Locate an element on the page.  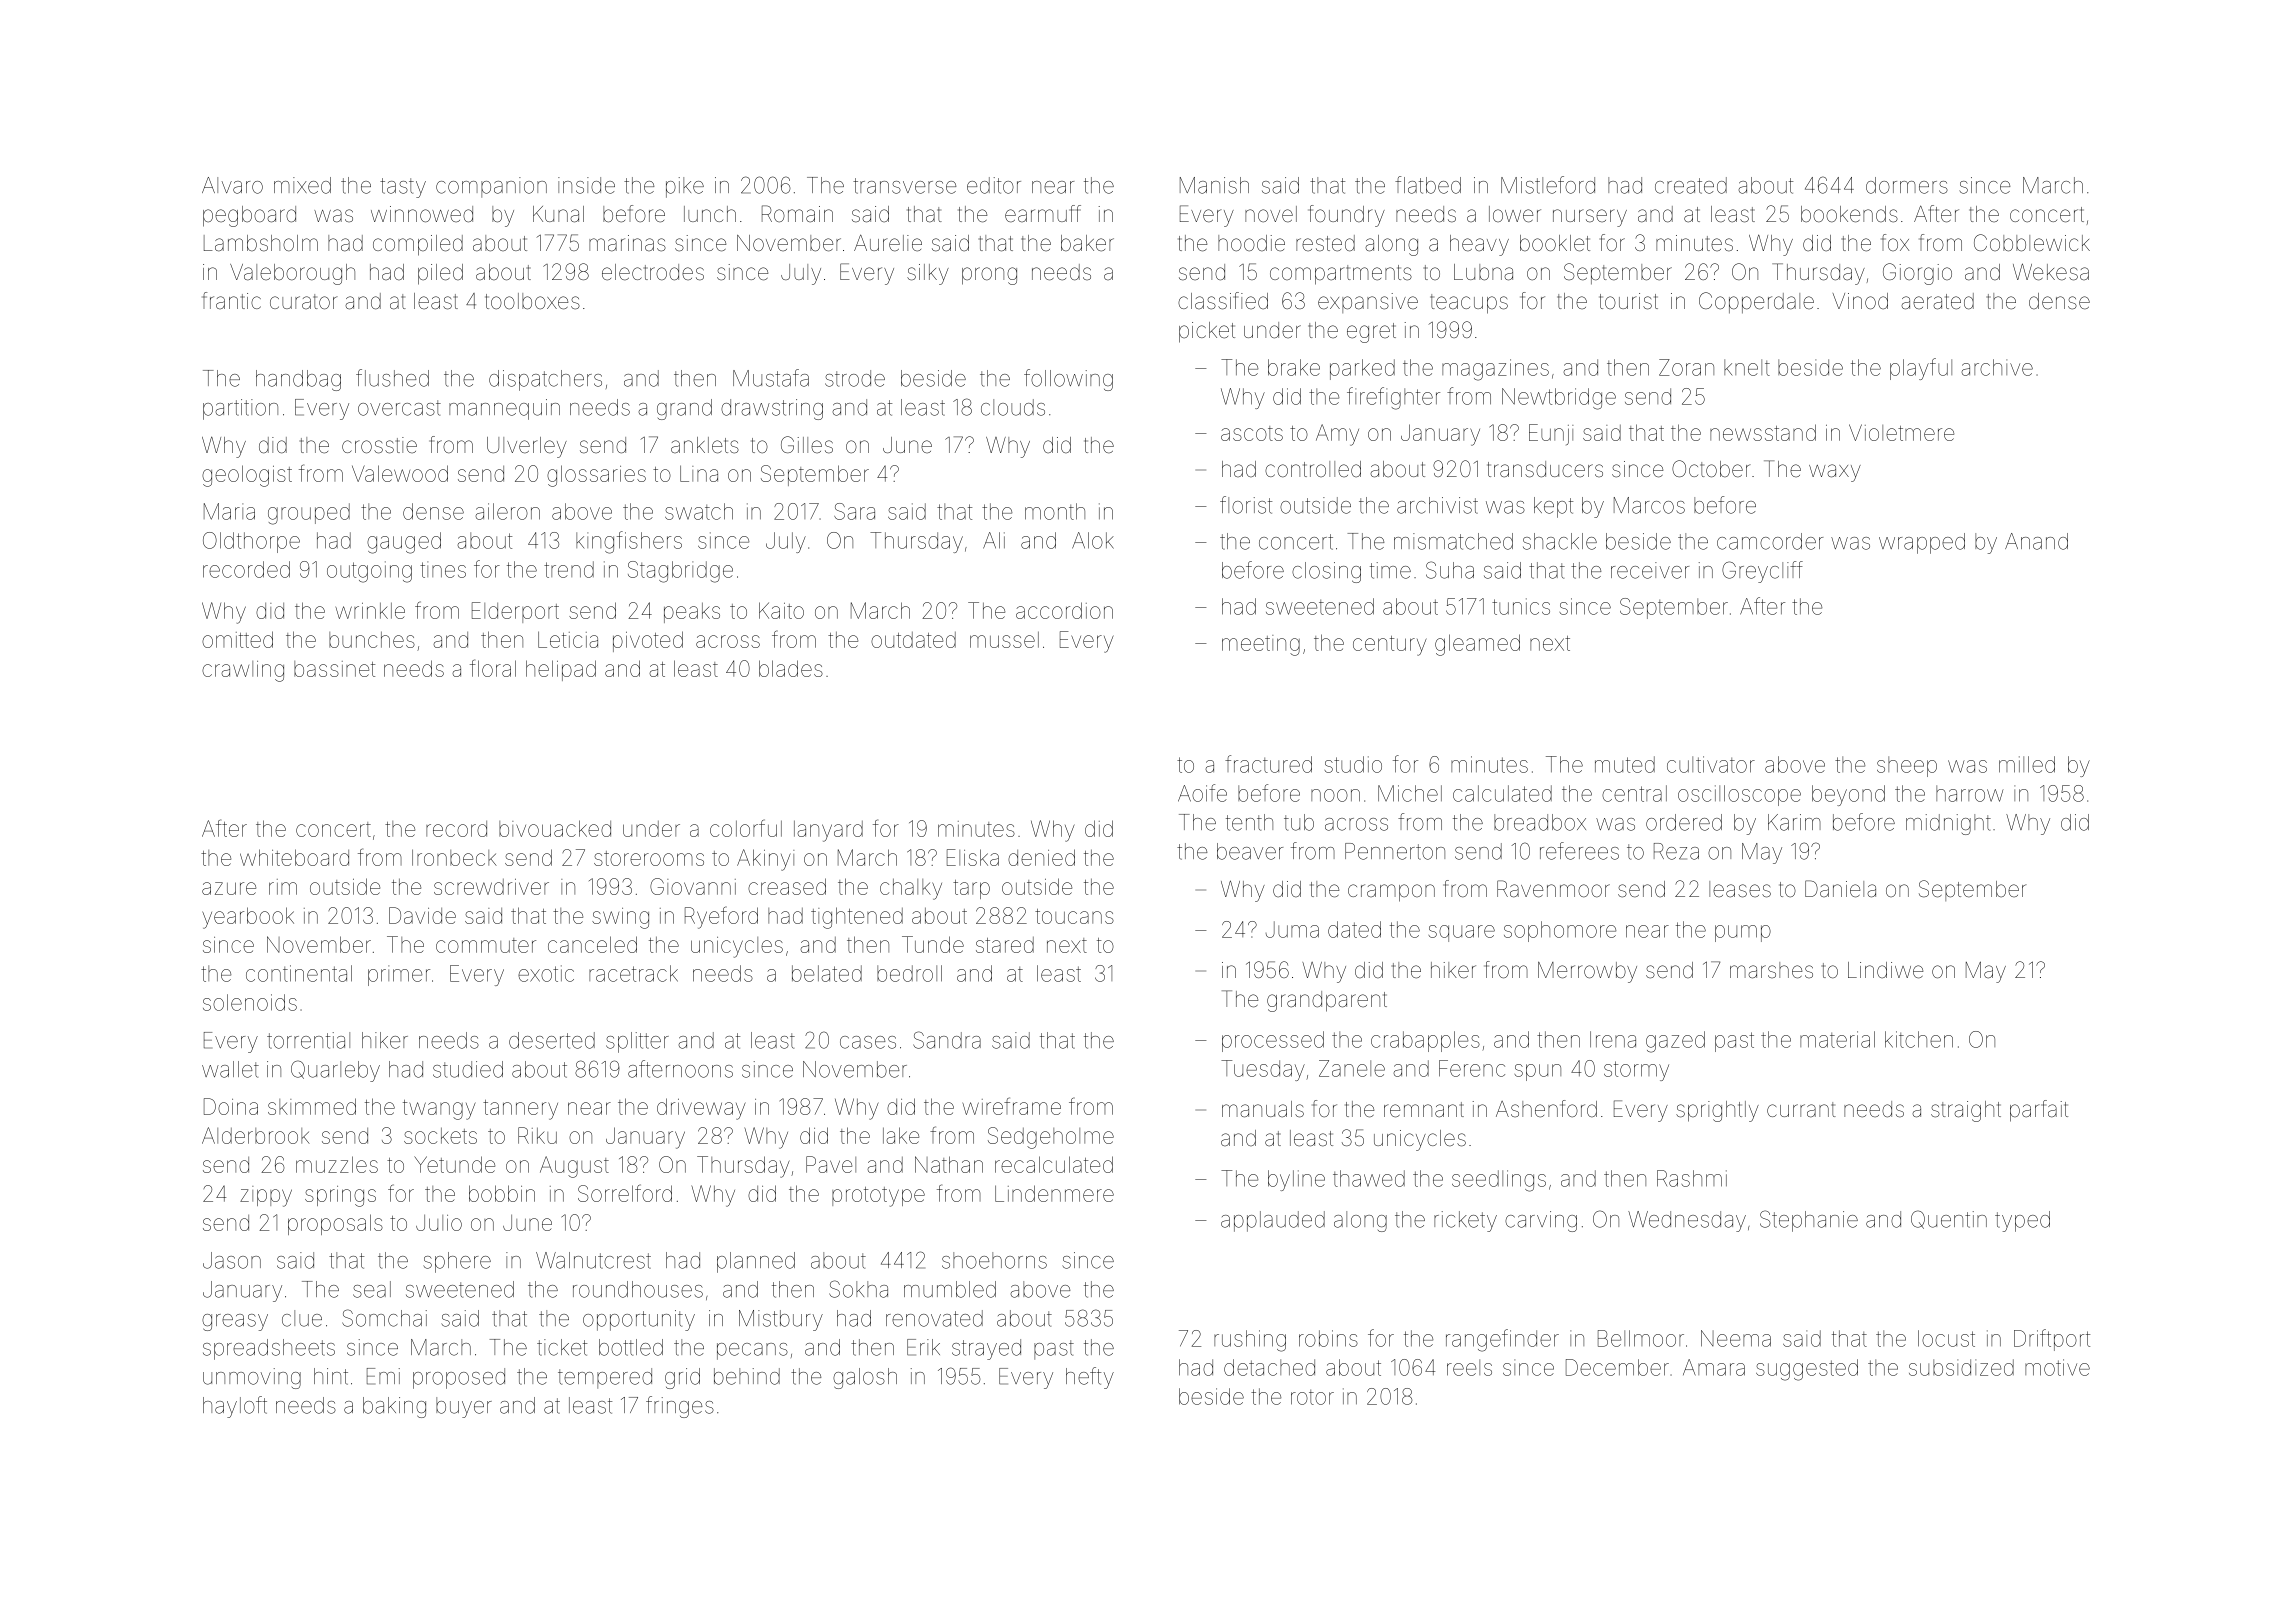
camcorder is located at coordinates (1770, 541).
